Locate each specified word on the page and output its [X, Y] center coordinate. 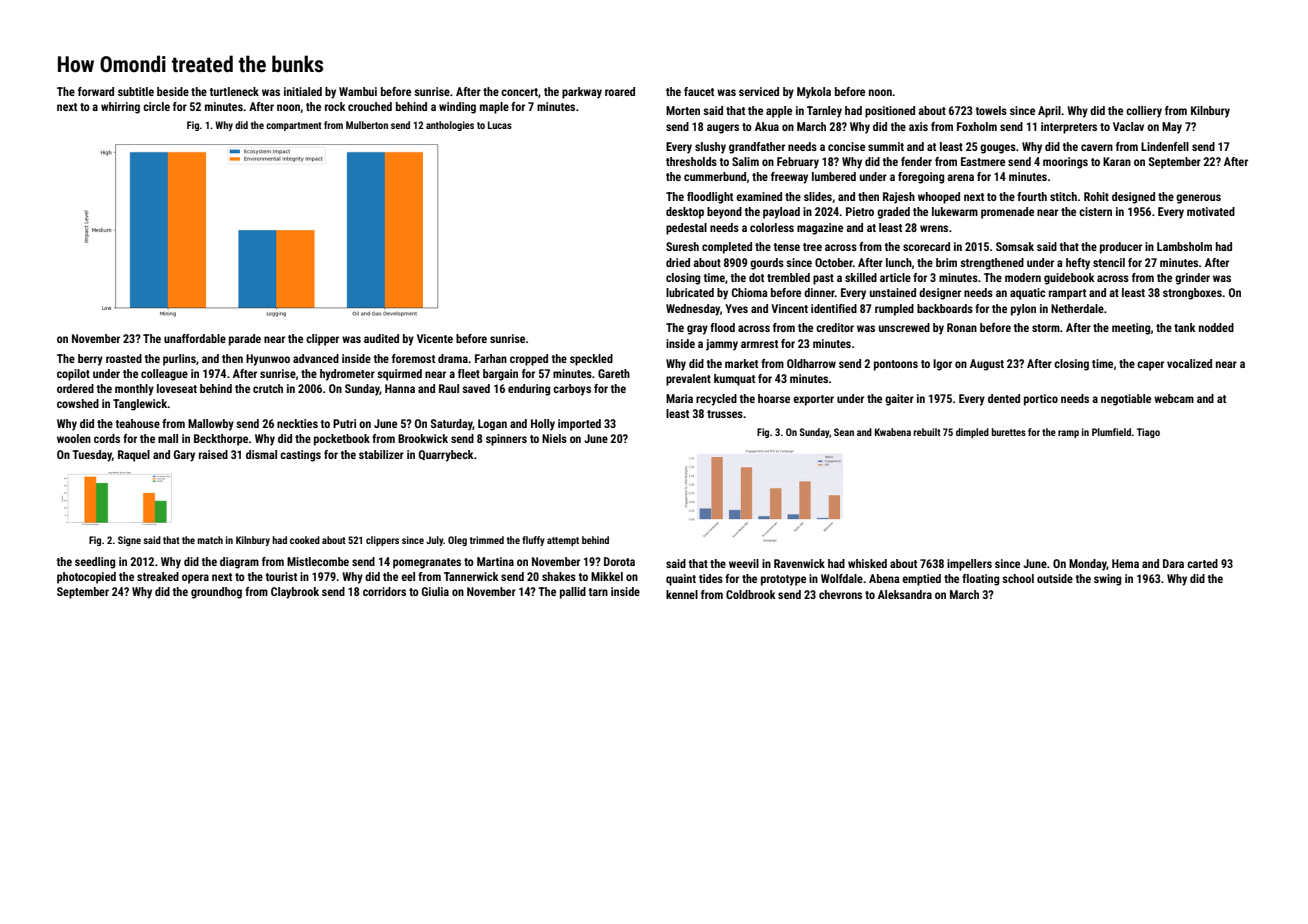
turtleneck [234, 91]
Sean [844, 432]
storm [1046, 328]
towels [991, 110]
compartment [294, 126]
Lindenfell [1165, 146]
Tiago [1148, 433]
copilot [73, 375]
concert [519, 92]
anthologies [450, 126]
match [210, 540]
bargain [500, 375]
